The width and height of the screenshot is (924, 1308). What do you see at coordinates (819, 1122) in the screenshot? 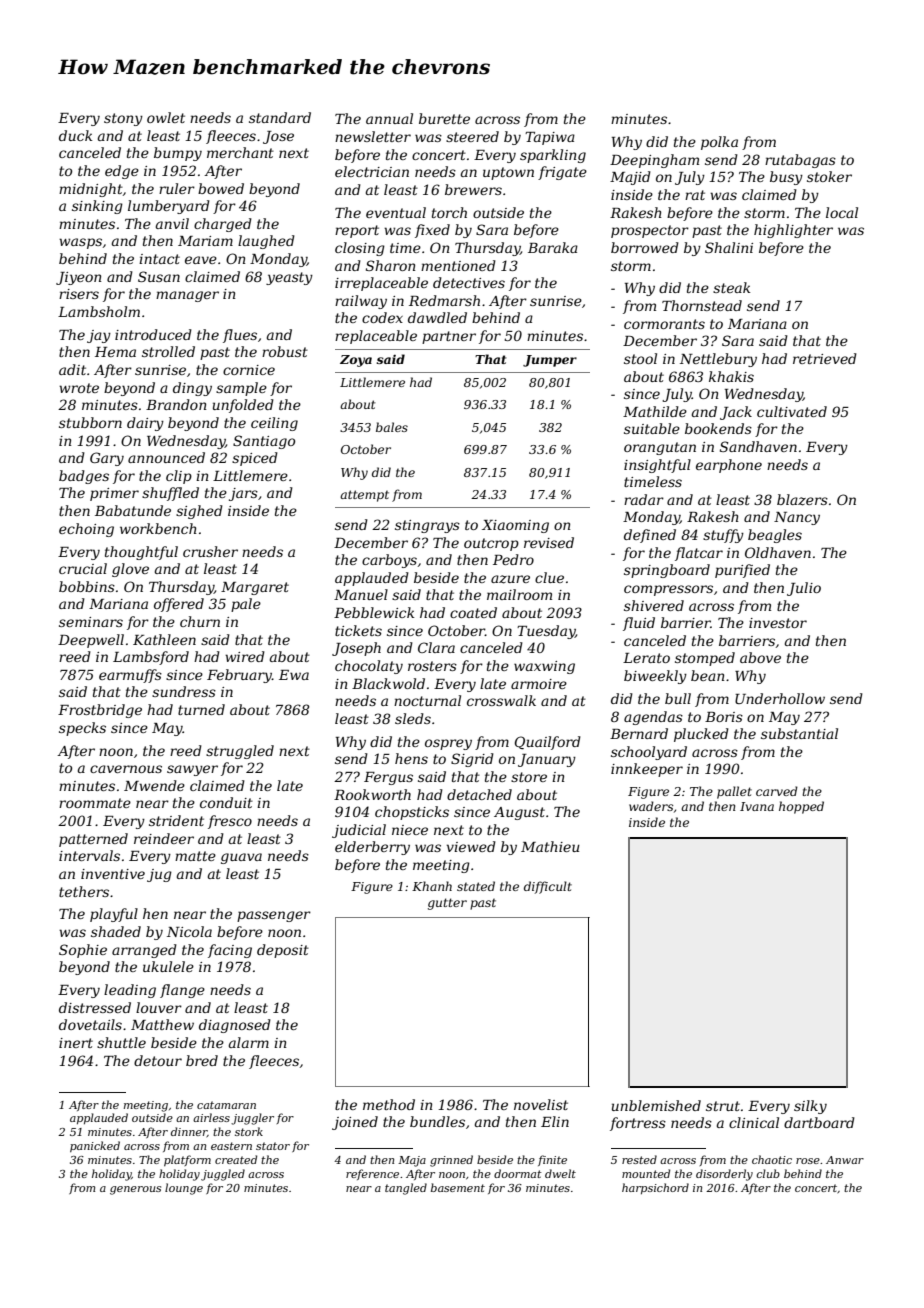
I see `dartboard` at bounding box center [819, 1122].
